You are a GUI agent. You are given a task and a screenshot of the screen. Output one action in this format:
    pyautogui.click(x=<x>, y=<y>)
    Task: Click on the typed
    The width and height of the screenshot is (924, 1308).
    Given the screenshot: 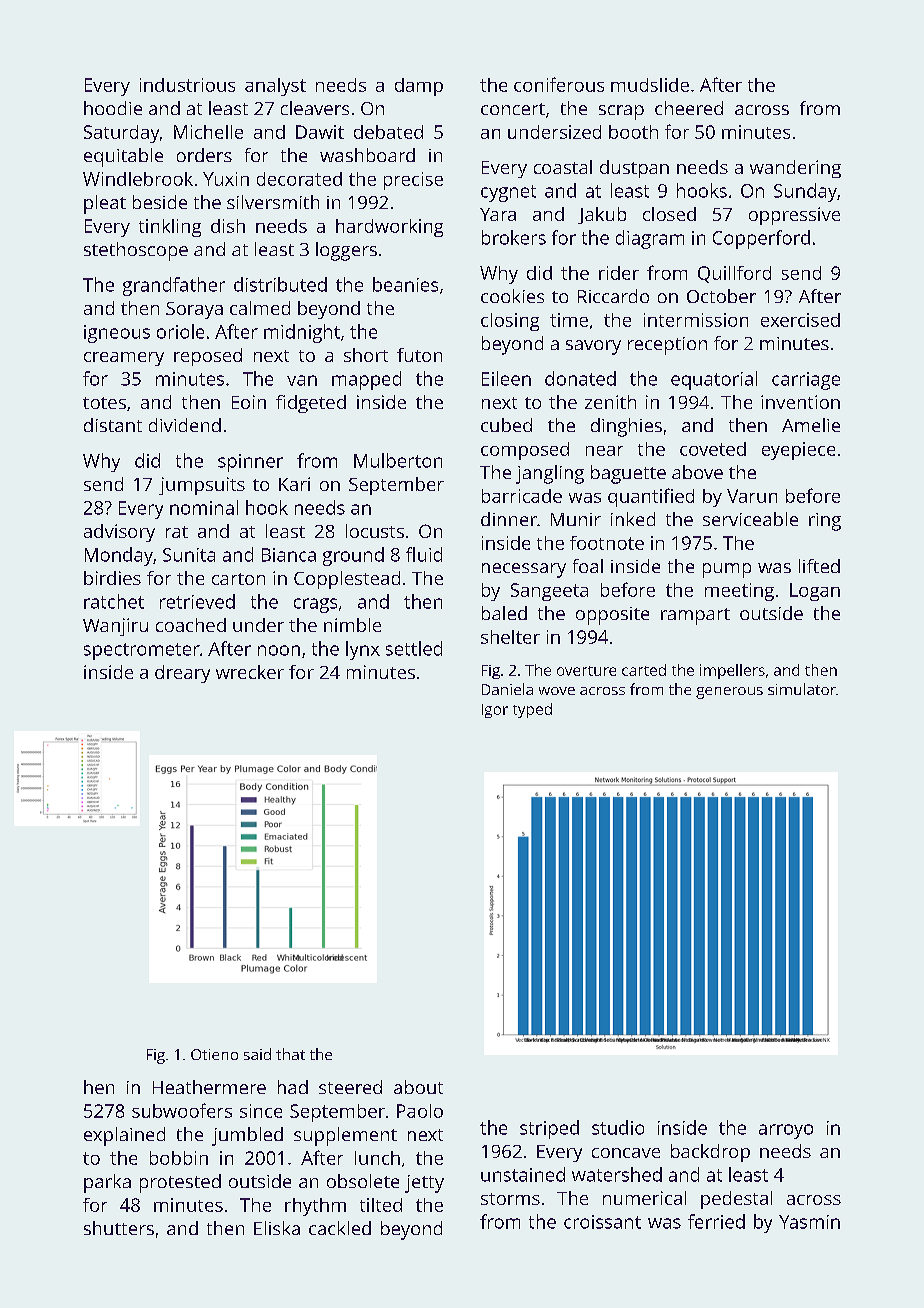 What is the action you would take?
    pyautogui.click(x=532, y=710)
